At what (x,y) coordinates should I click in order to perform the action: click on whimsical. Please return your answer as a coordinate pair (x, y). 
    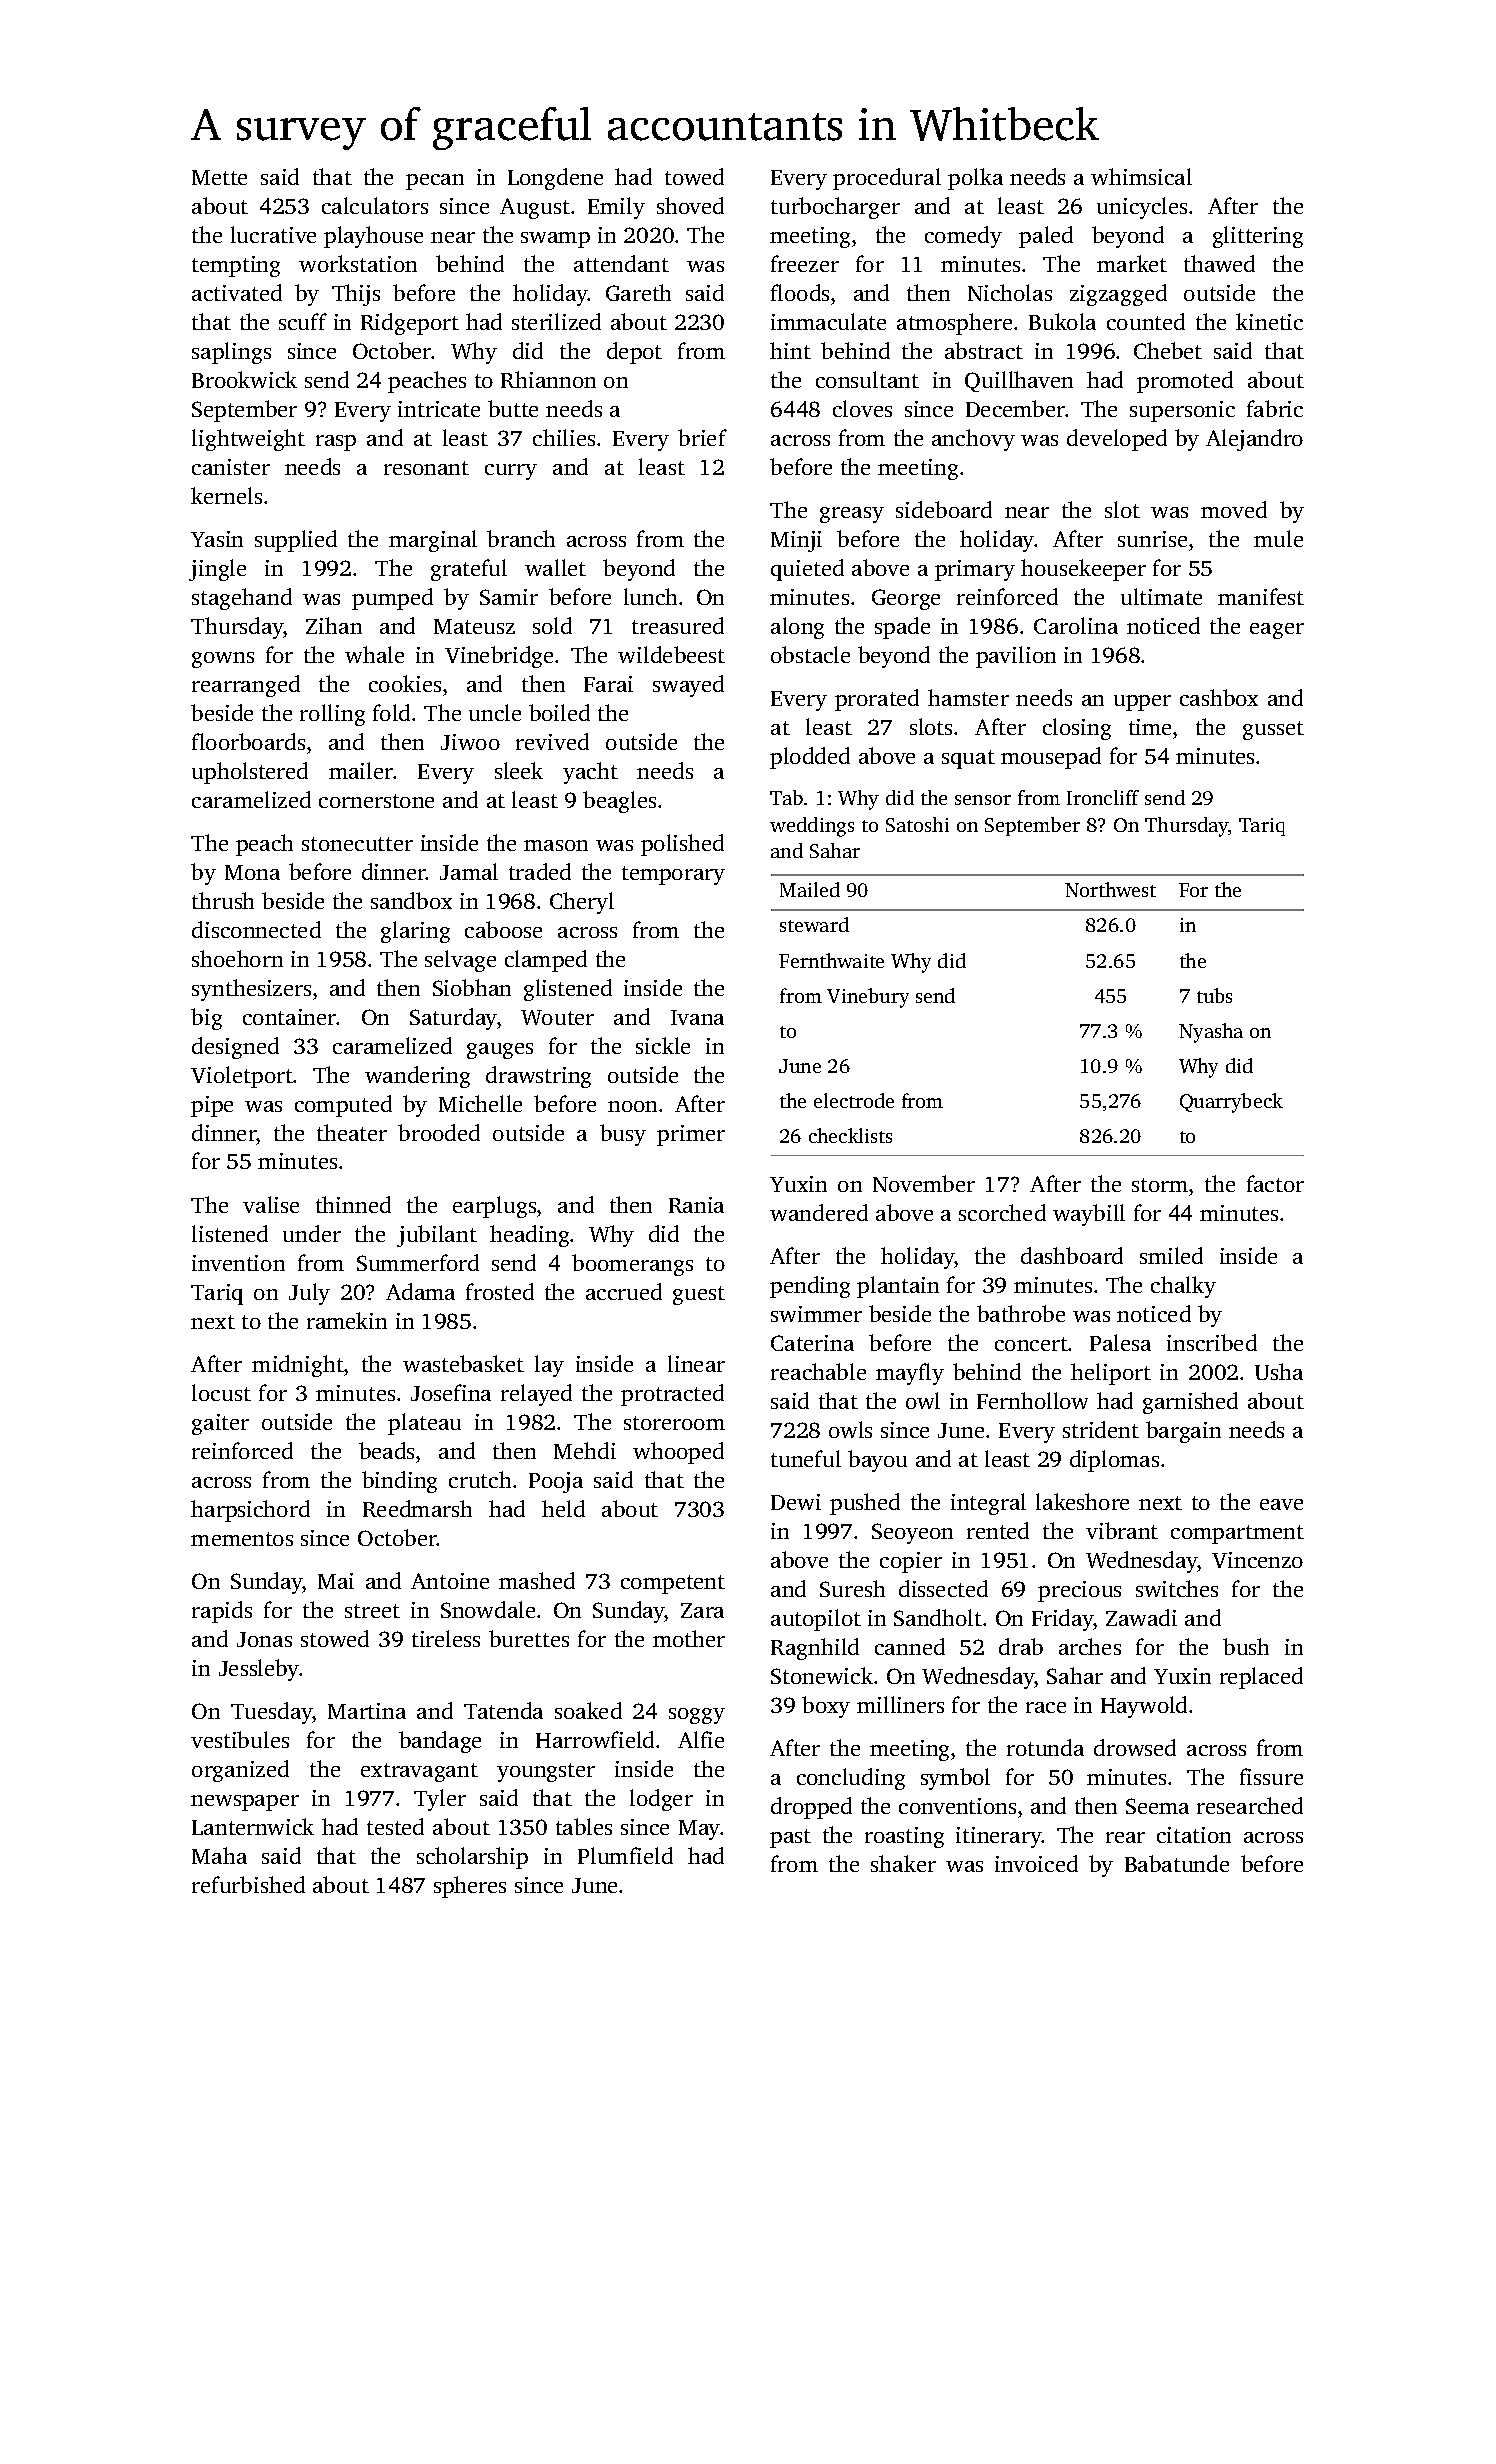
    Looking at the image, I should click on (1141, 176).
